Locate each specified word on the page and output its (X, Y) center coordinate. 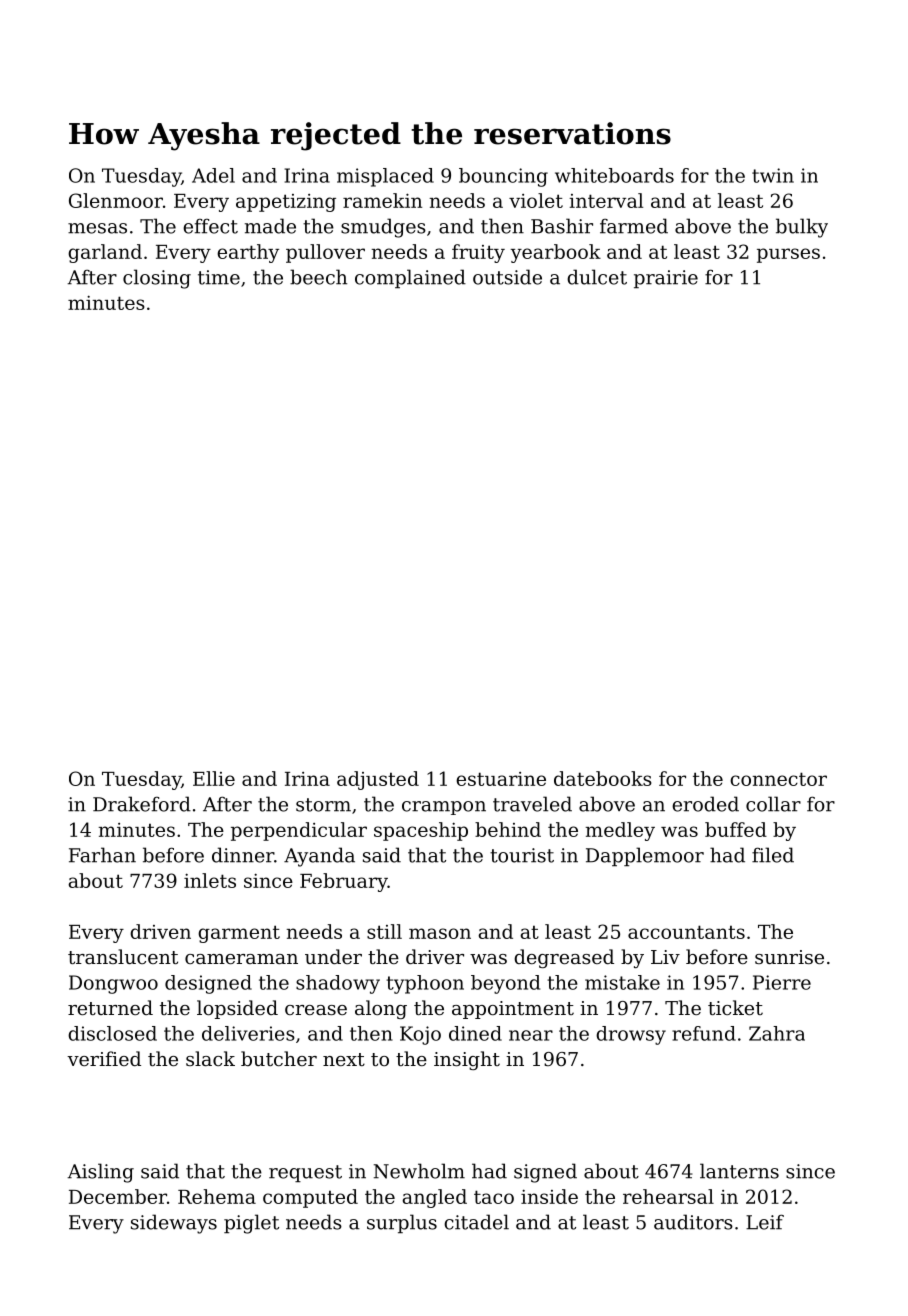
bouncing (503, 177)
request (305, 1173)
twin (773, 175)
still (384, 931)
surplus (402, 1223)
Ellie (214, 778)
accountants (686, 932)
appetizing (286, 203)
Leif (765, 1222)
